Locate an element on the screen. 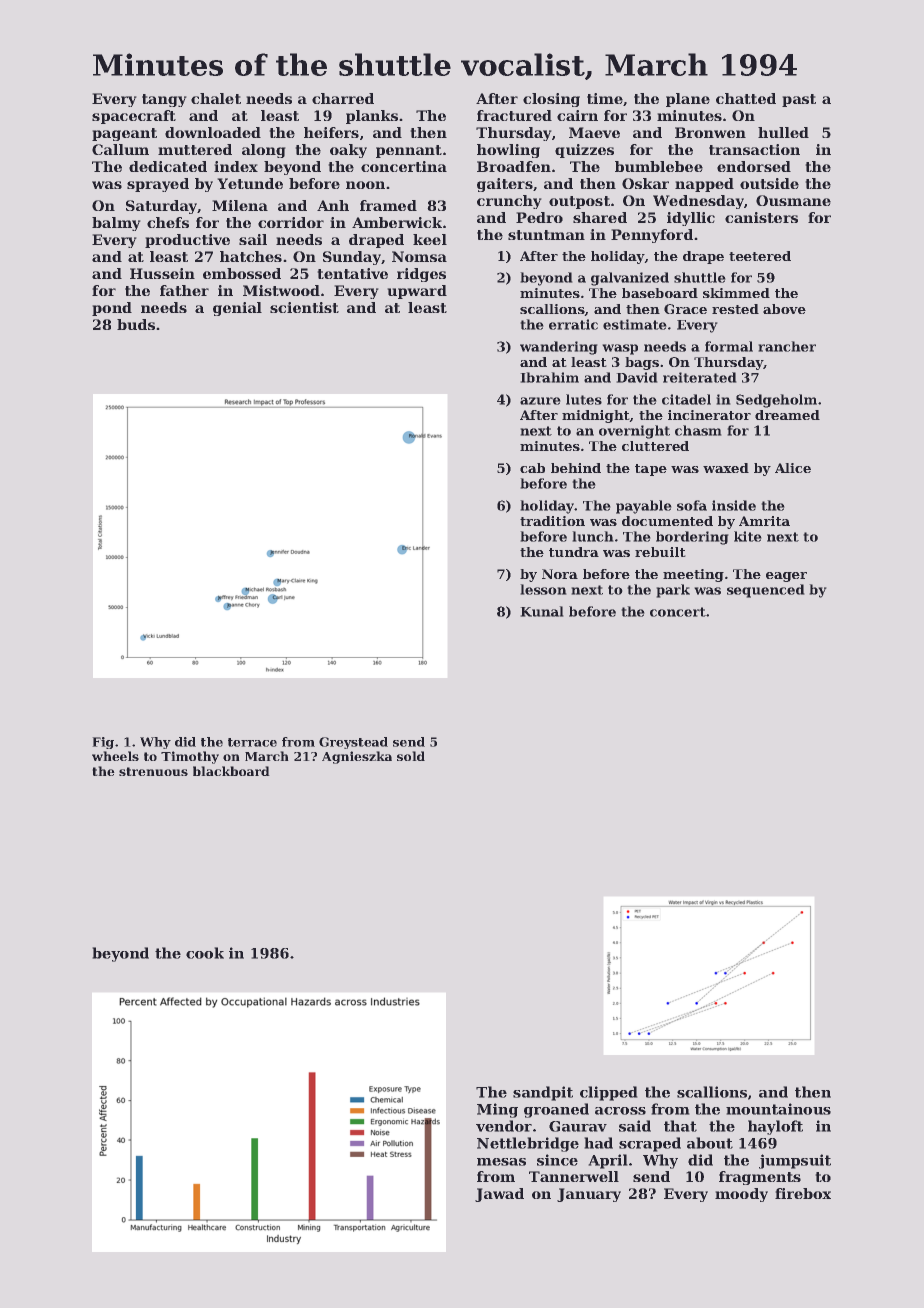  sandpit is located at coordinates (543, 1093).
